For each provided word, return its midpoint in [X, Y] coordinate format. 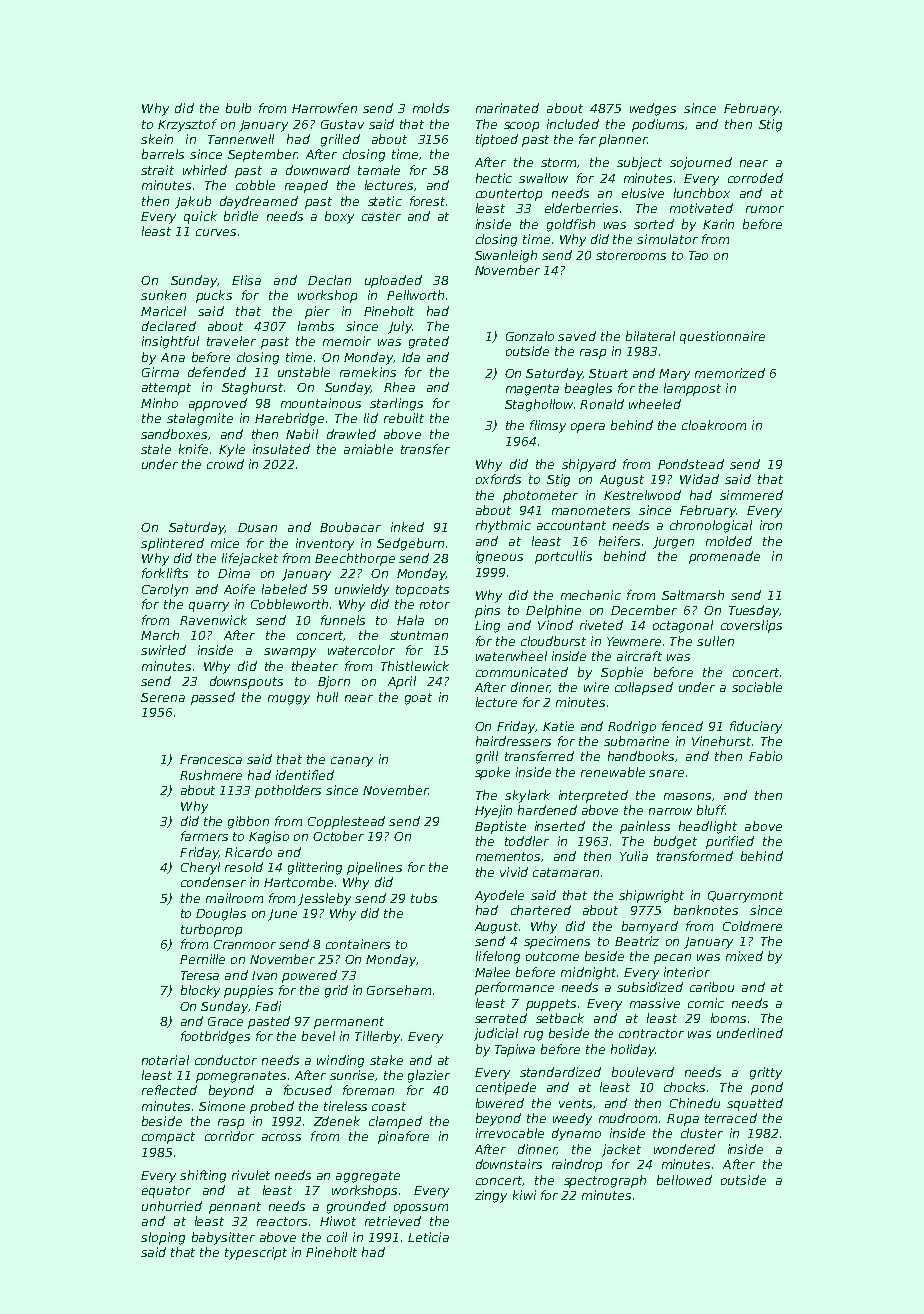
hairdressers [513, 741]
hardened [547, 810]
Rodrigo [632, 727]
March [160, 635]
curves [216, 232]
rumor [765, 209]
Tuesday [754, 611]
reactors [282, 1221]
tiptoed [497, 140]
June [282, 915]
